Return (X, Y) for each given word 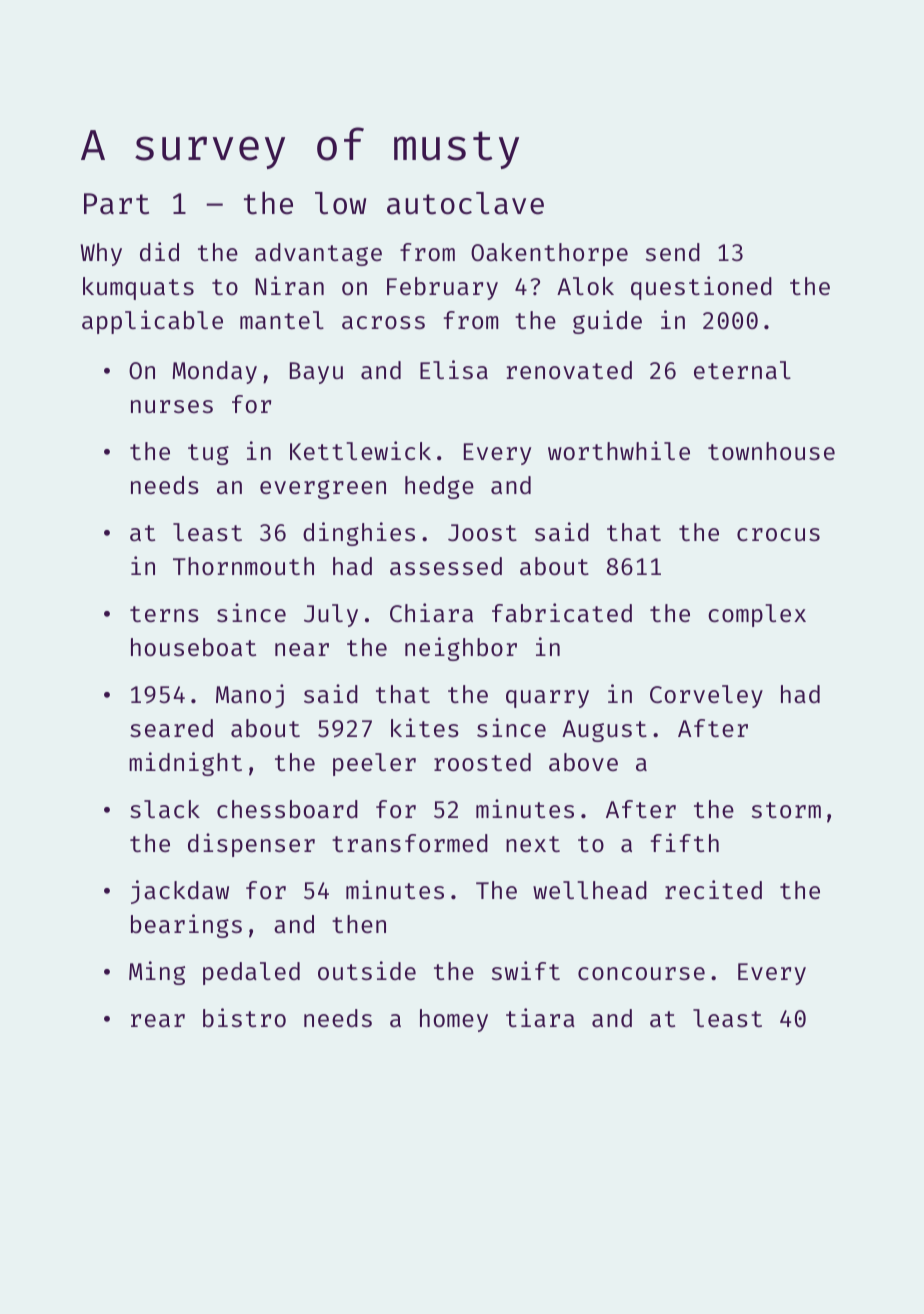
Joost (482, 533)
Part (116, 204)
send (673, 252)
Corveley (706, 696)
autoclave (465, 203)
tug (208, 454)
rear (158, 1020)
